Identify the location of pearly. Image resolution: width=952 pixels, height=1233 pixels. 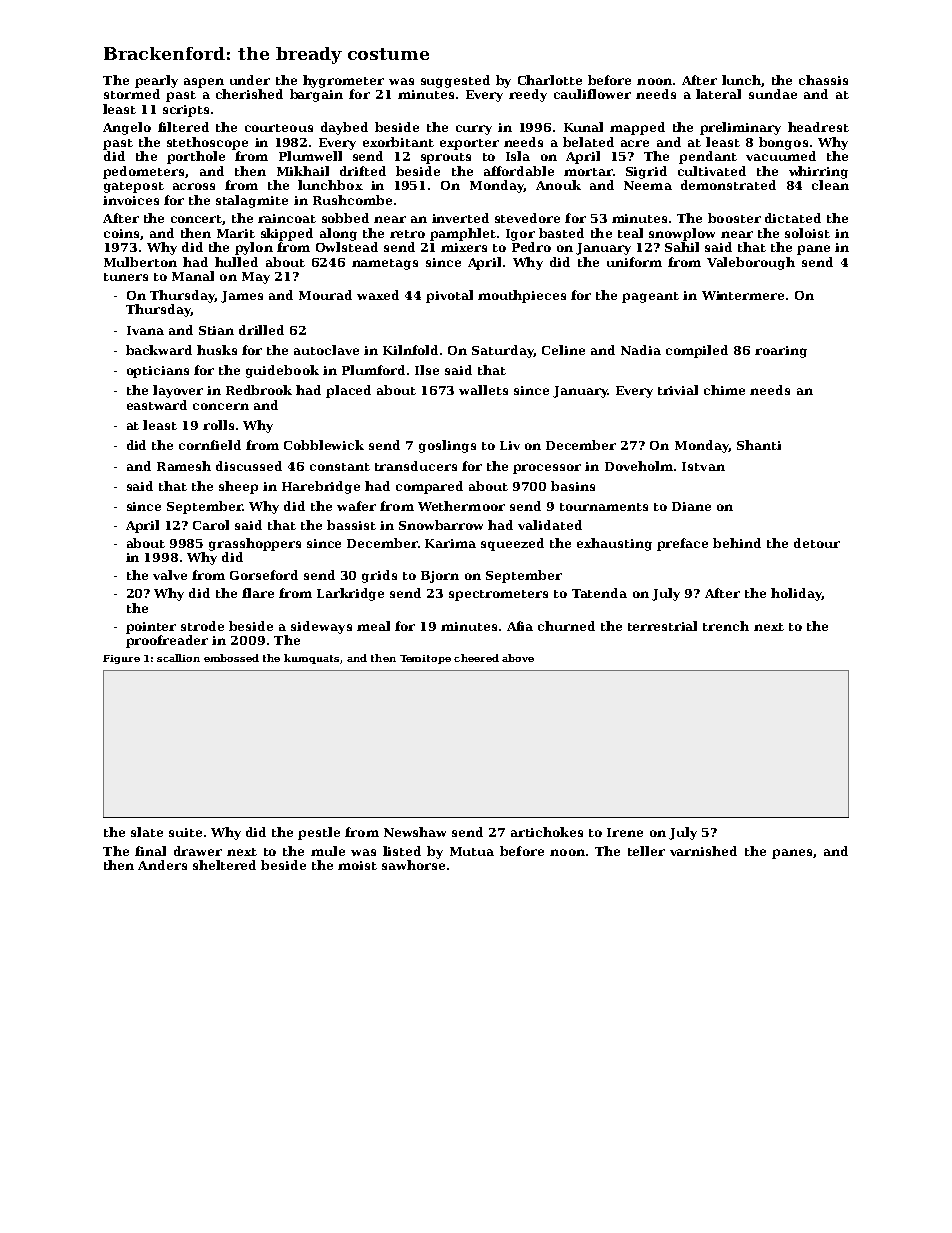
(156, 81).
